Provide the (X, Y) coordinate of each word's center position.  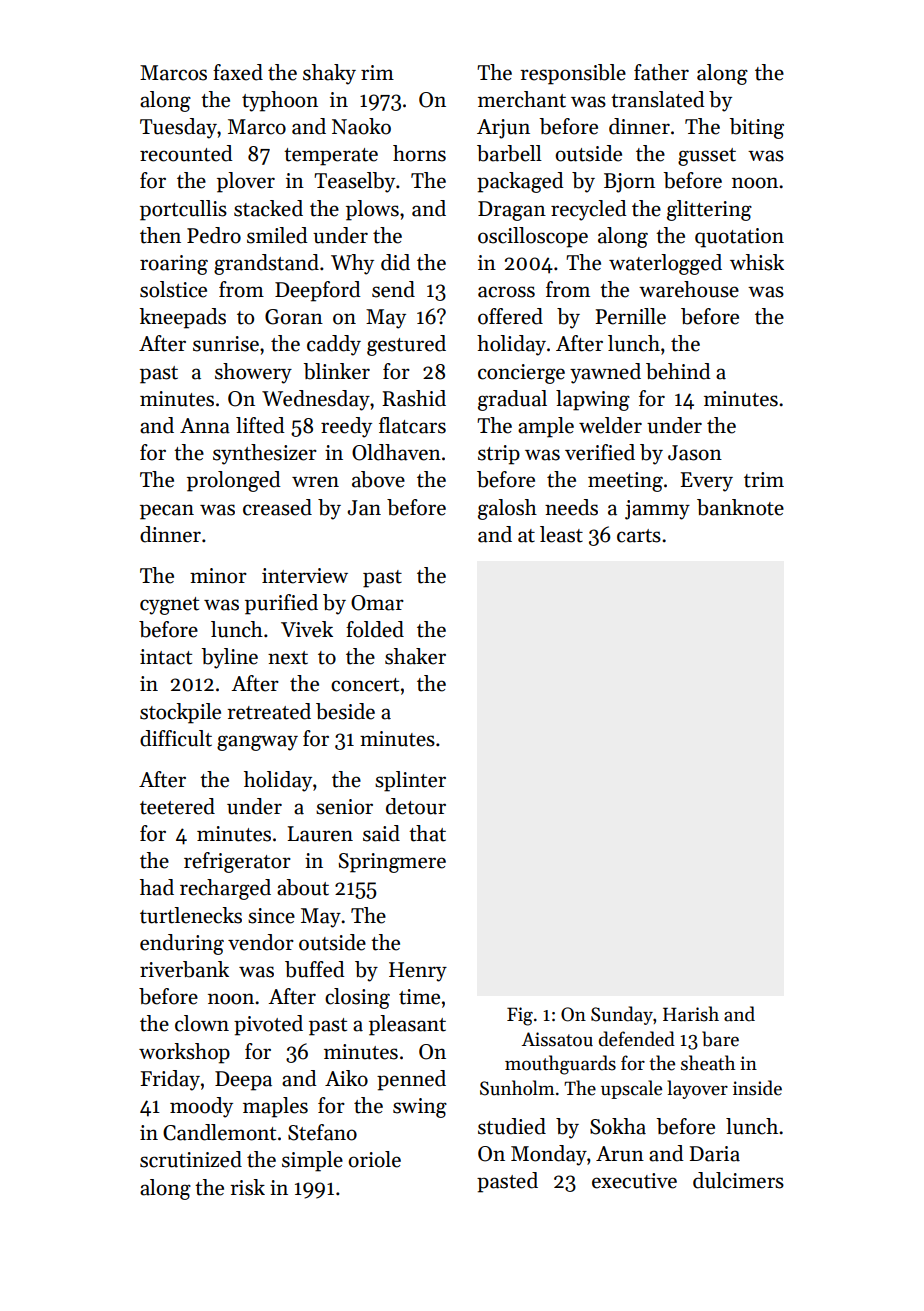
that (427, 833)
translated (658, 99)
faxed (238, 72)
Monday (549, 1155)
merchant (522, 99)
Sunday (622, 1015)
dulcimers (738, 1180)
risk (247, 1187)
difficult (176, 738)
